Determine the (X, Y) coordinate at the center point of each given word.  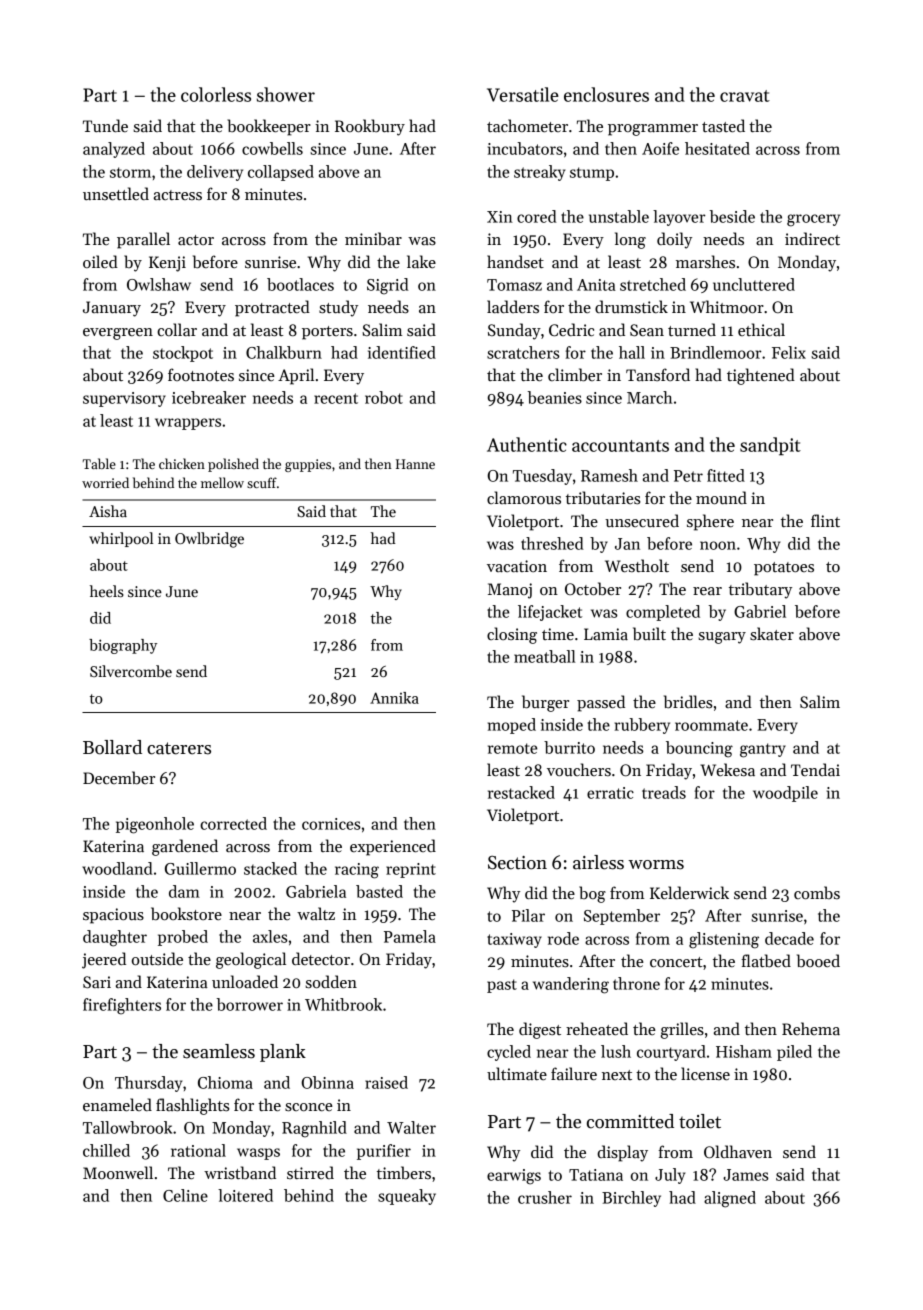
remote (512, 748)
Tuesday (542, 477)
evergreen (118, 334)
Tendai (815, 770)
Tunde (105, 125)
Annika (394, 698)
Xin (500, 217)
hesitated (717, 148)
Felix (789, 352)
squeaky (407, 1197)
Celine (185, 1195)
